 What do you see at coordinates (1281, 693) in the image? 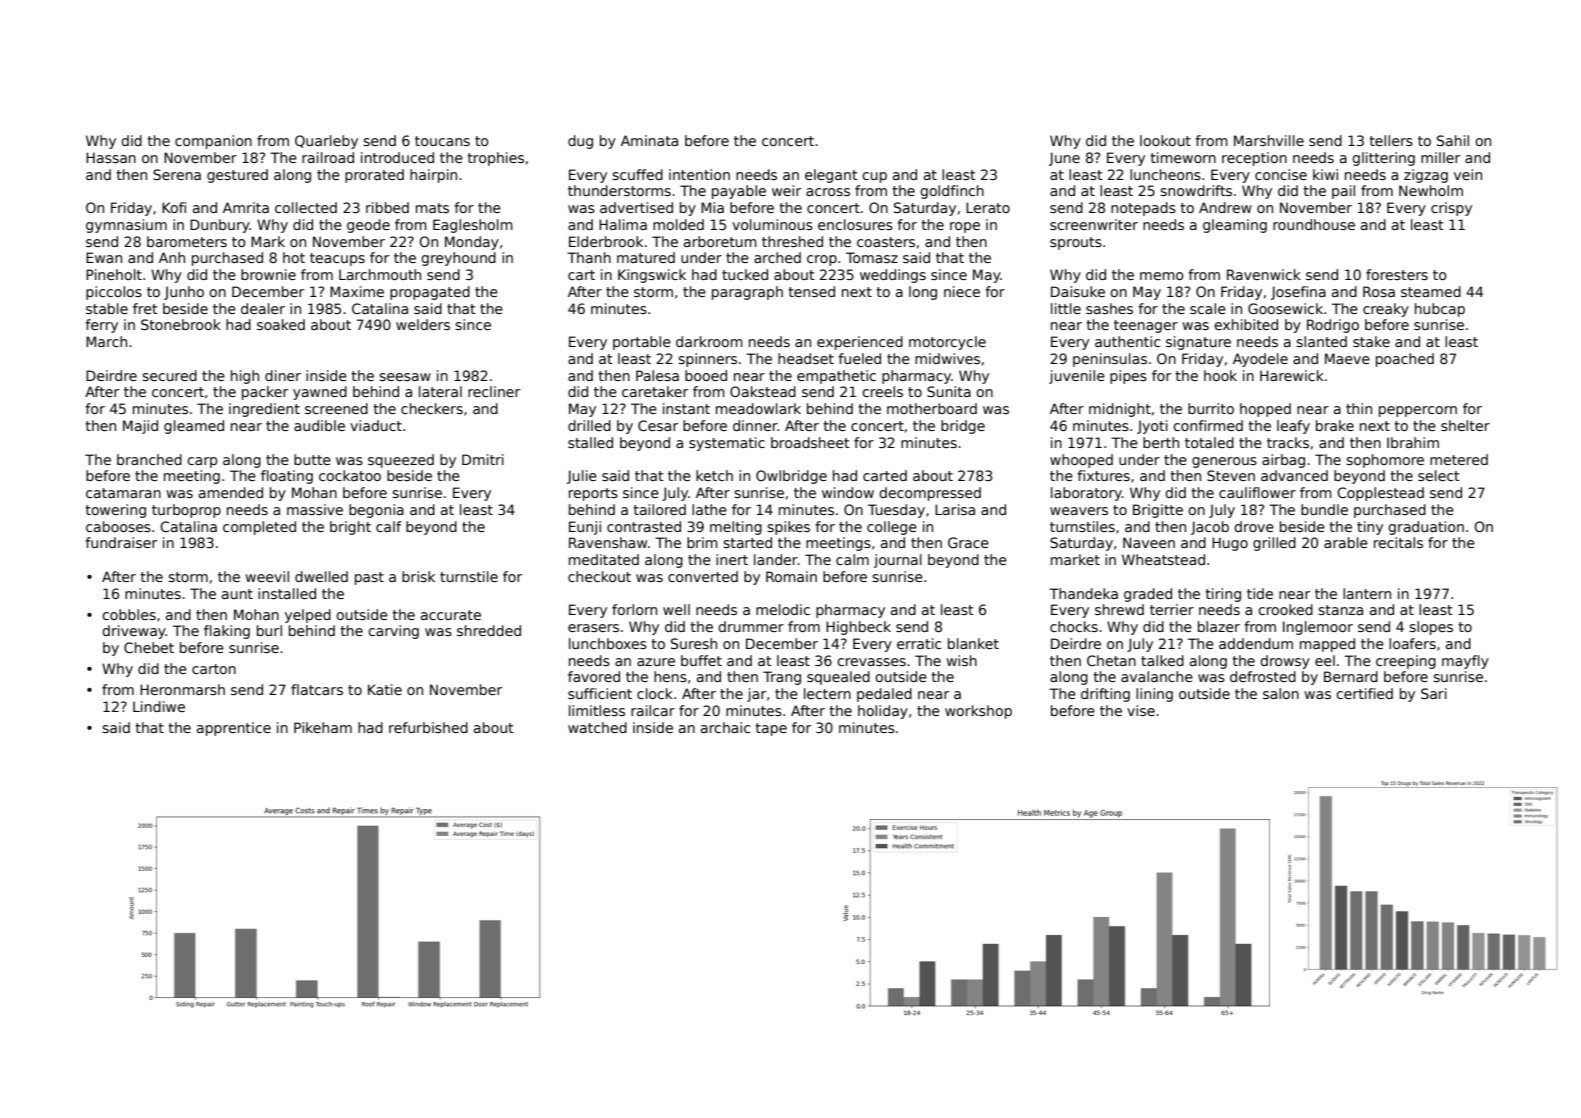
I see `salon` at bounding box center [1281, 693].
